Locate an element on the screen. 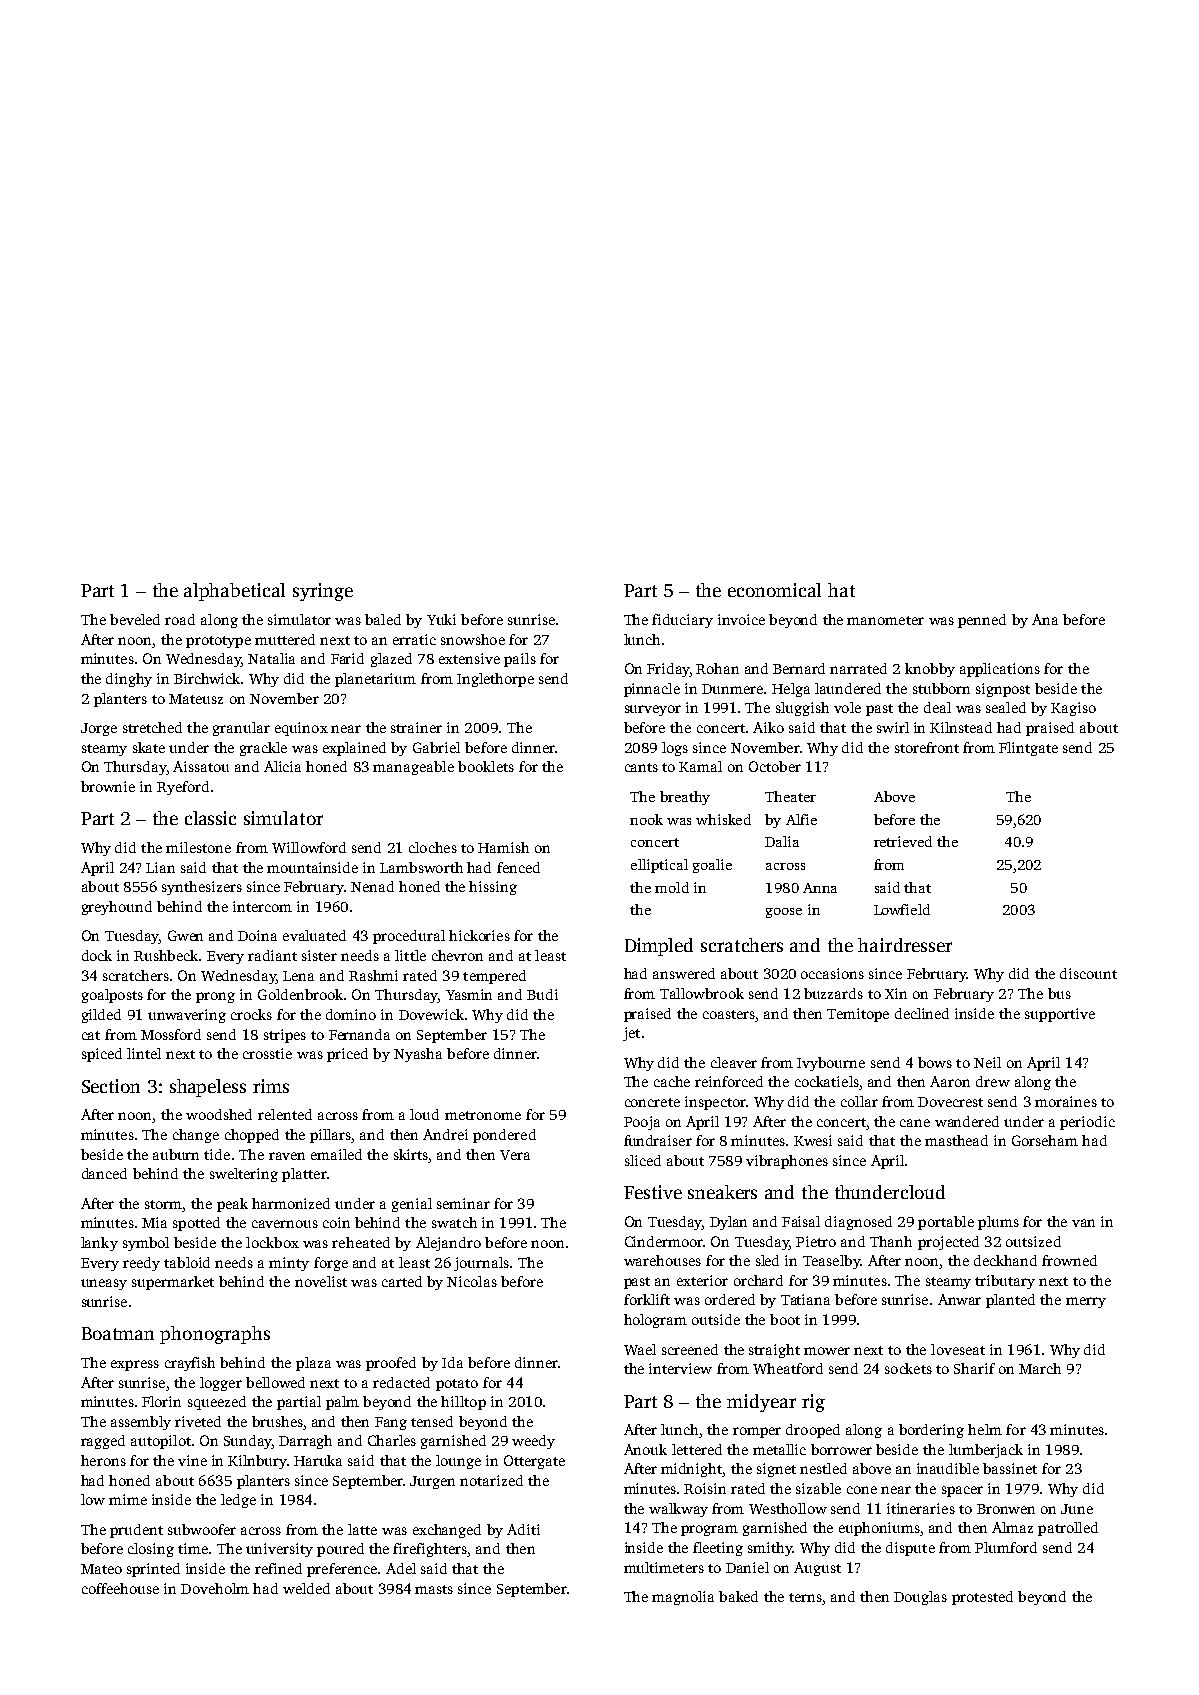 Image resolution: width=1199 pixels, height=1695 pixels. hickories is located at coordinates (479, 935).
